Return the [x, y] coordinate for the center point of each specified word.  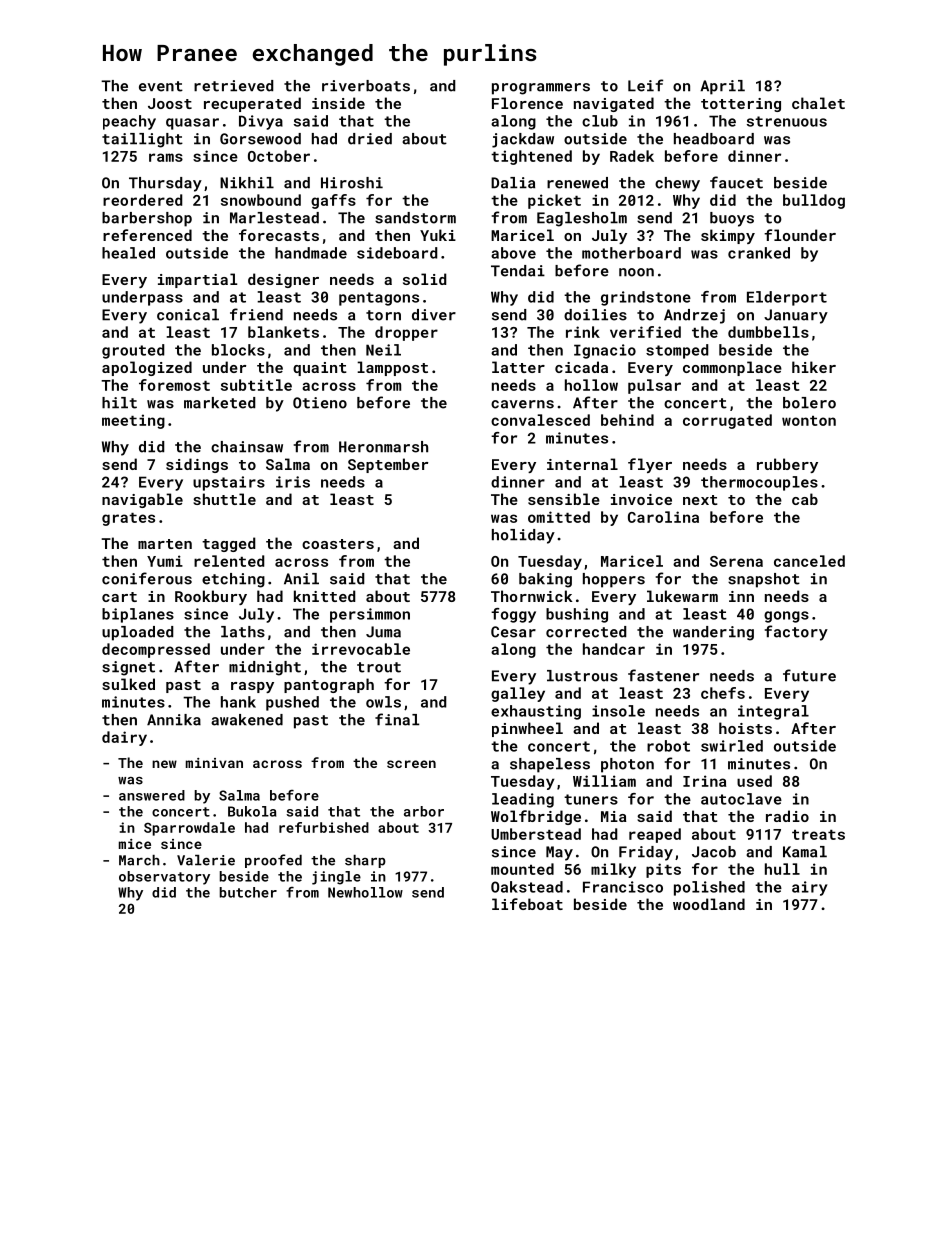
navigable [142, 500]
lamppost [392, 368]
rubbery [787, 465]
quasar [192, 124]
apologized [147, 368]
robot [668, 746]
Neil [383, 350]
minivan [214, 763]
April [722, 87]
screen [411, 764]
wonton [809, 421]
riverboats [366, 86]
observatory [164, 878]
